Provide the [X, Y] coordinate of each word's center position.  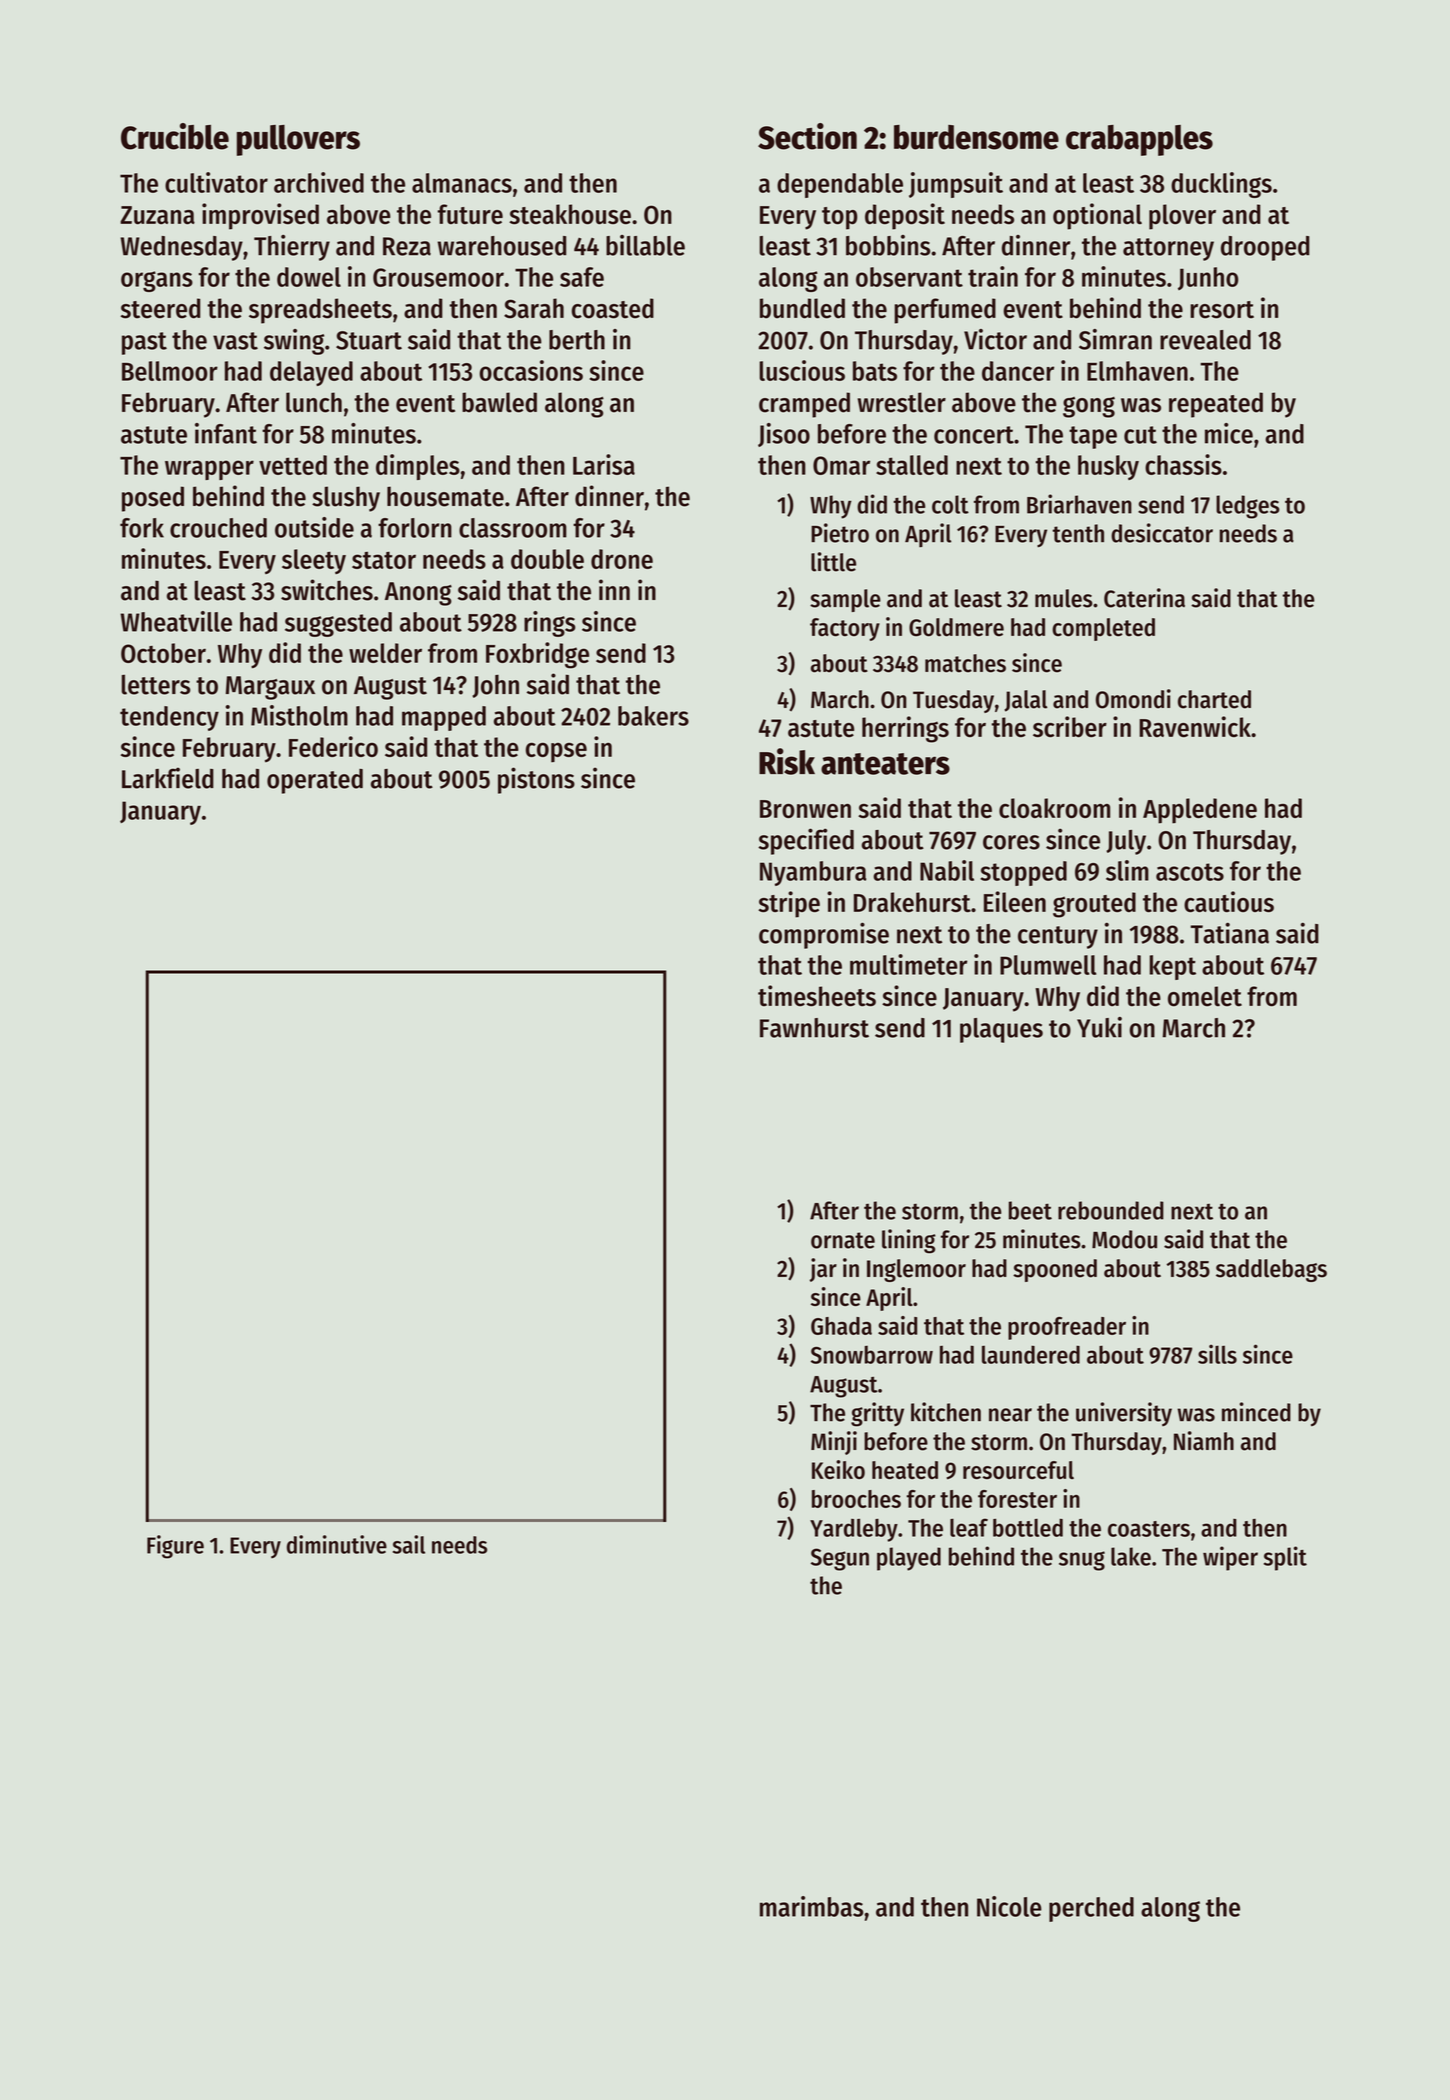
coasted [613, 308]
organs [157, 281]
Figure [175, 1547]
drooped [1265, 248]
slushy [346, 499]
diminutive [337, 1544]
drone [622, 559]
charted [1214, 699]
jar [823, 1270]
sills [1217, 1354]
